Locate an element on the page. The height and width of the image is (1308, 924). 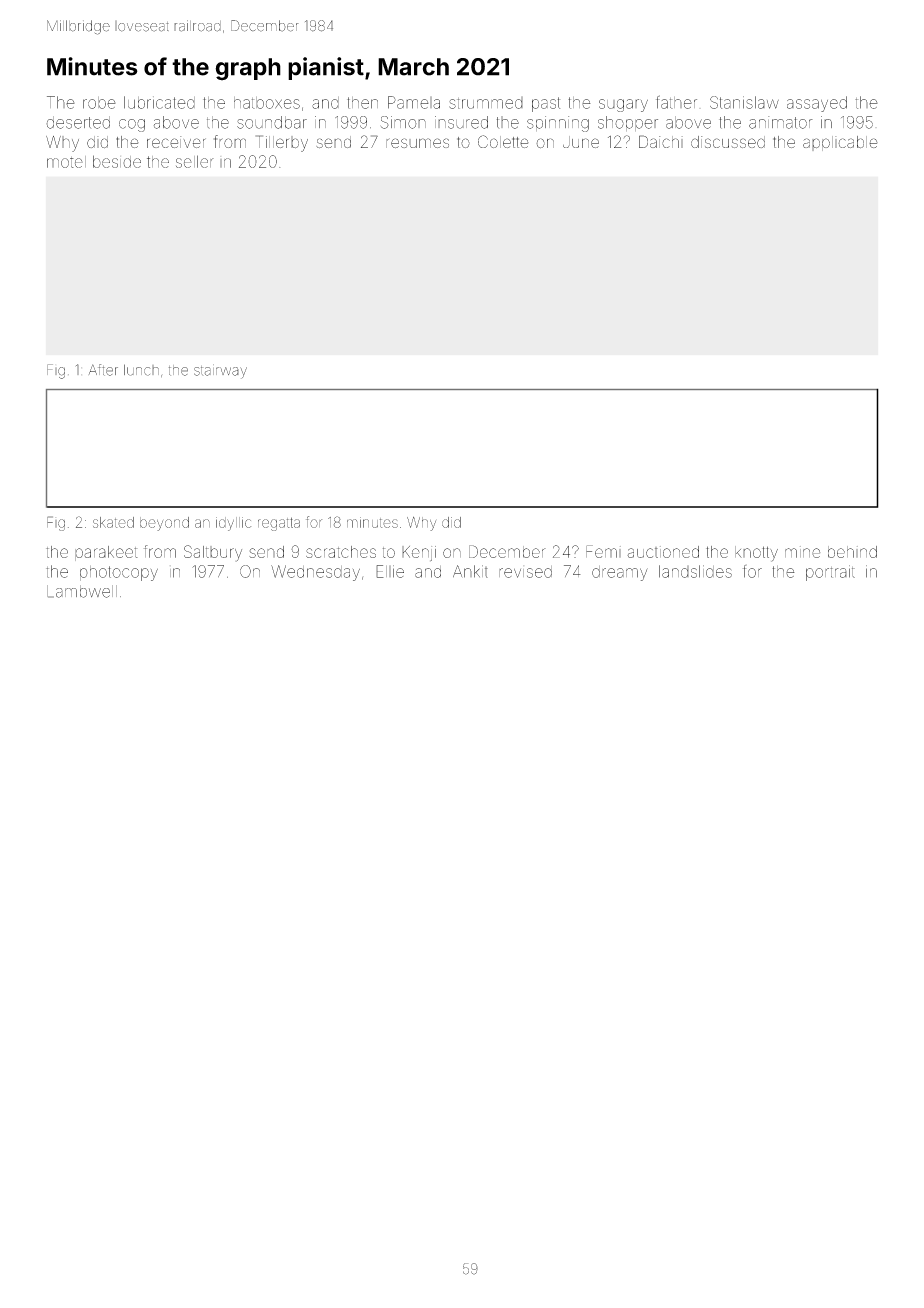
auctioned is located at coordinates (663, 552).
